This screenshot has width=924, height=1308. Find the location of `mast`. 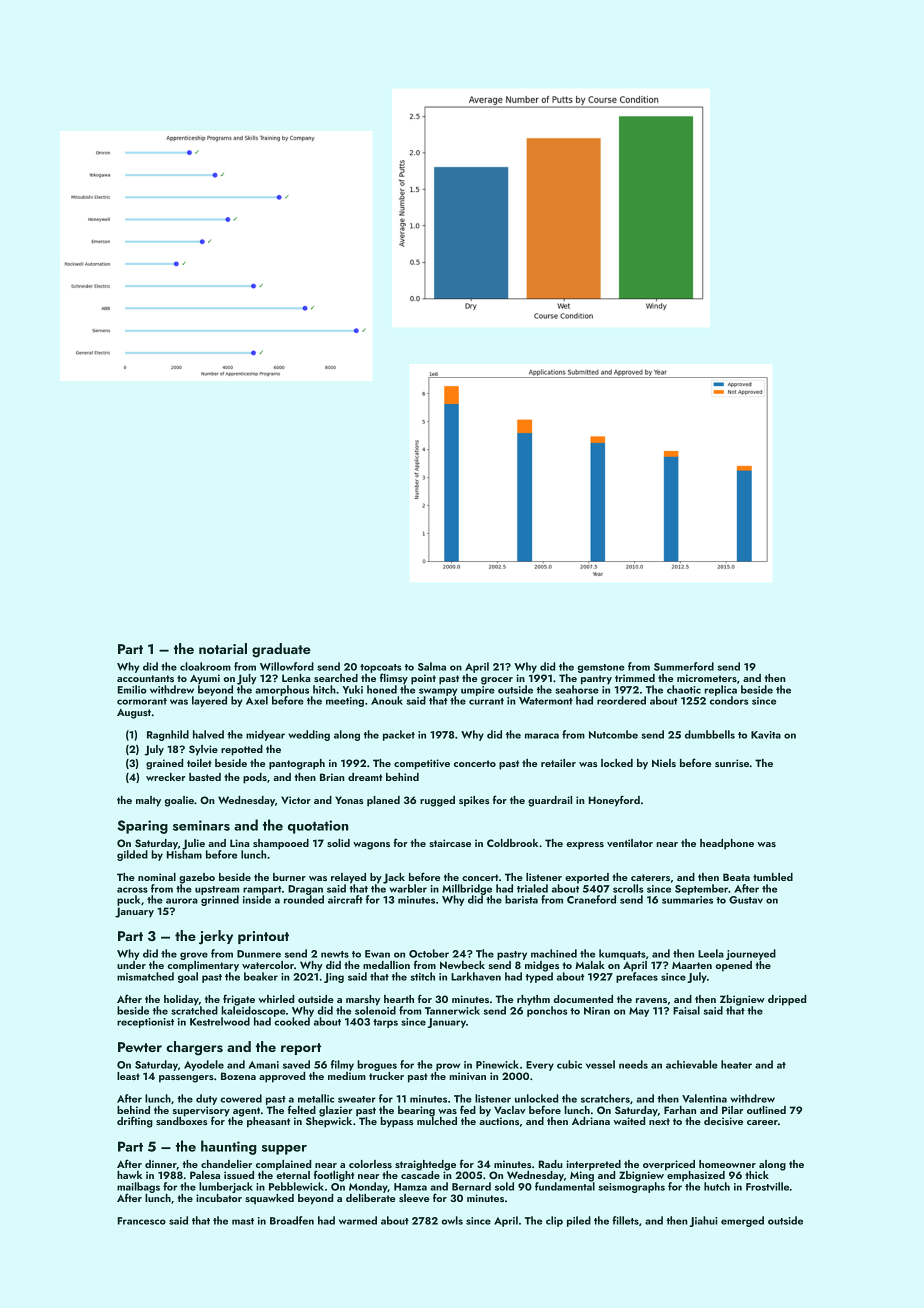

mast is located at coordinates (243, 1221).
